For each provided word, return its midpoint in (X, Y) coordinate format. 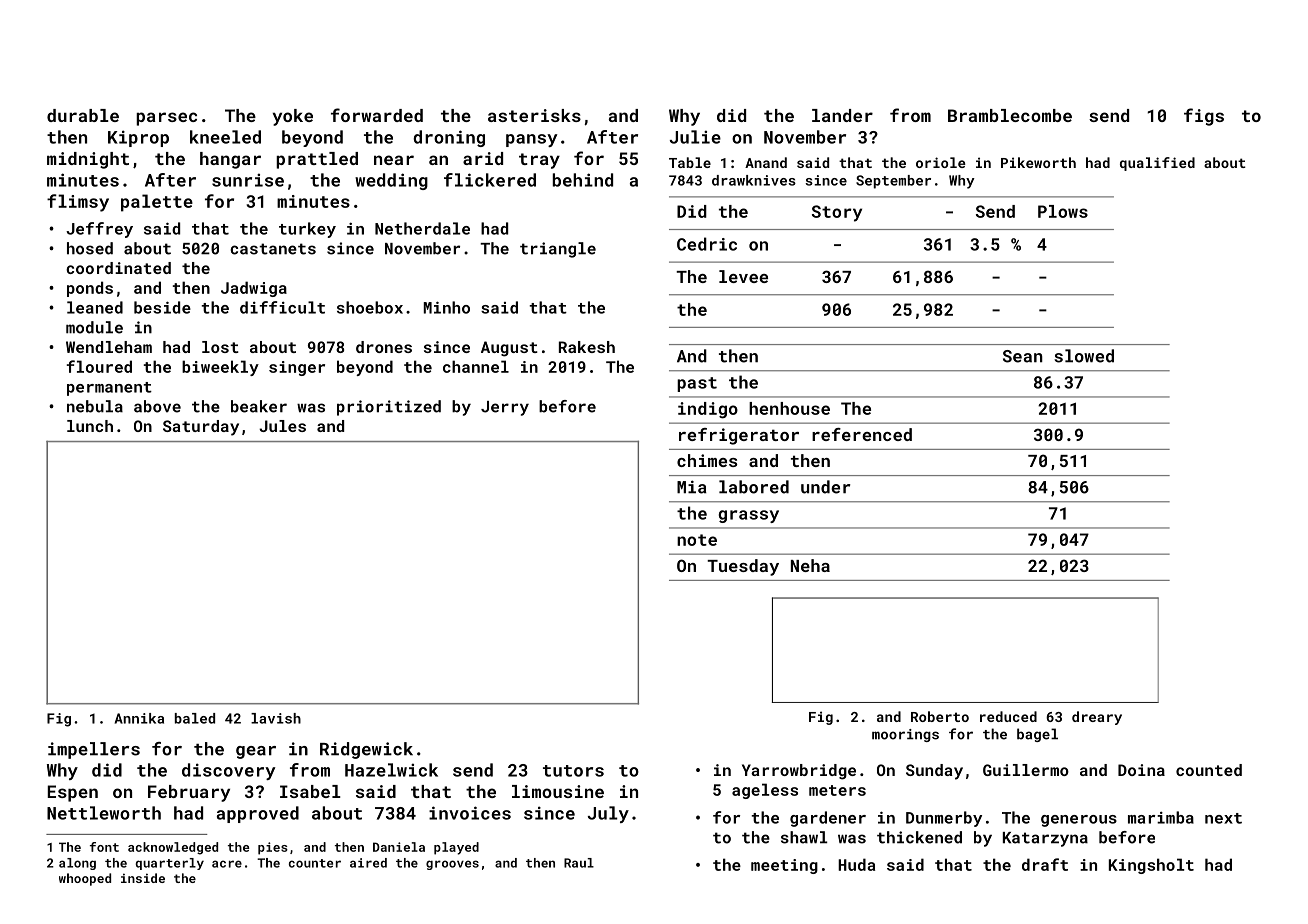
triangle (558, 250)
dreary (1097, 718)
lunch (90, 426)
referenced (862, 434)
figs (1204, 117)
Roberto (940, 716)
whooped (85, 879)
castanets (273, 249)
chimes (707, 460)
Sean (1023, 356)
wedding (391, 181)
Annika (139, 718)
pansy (531, 140)
